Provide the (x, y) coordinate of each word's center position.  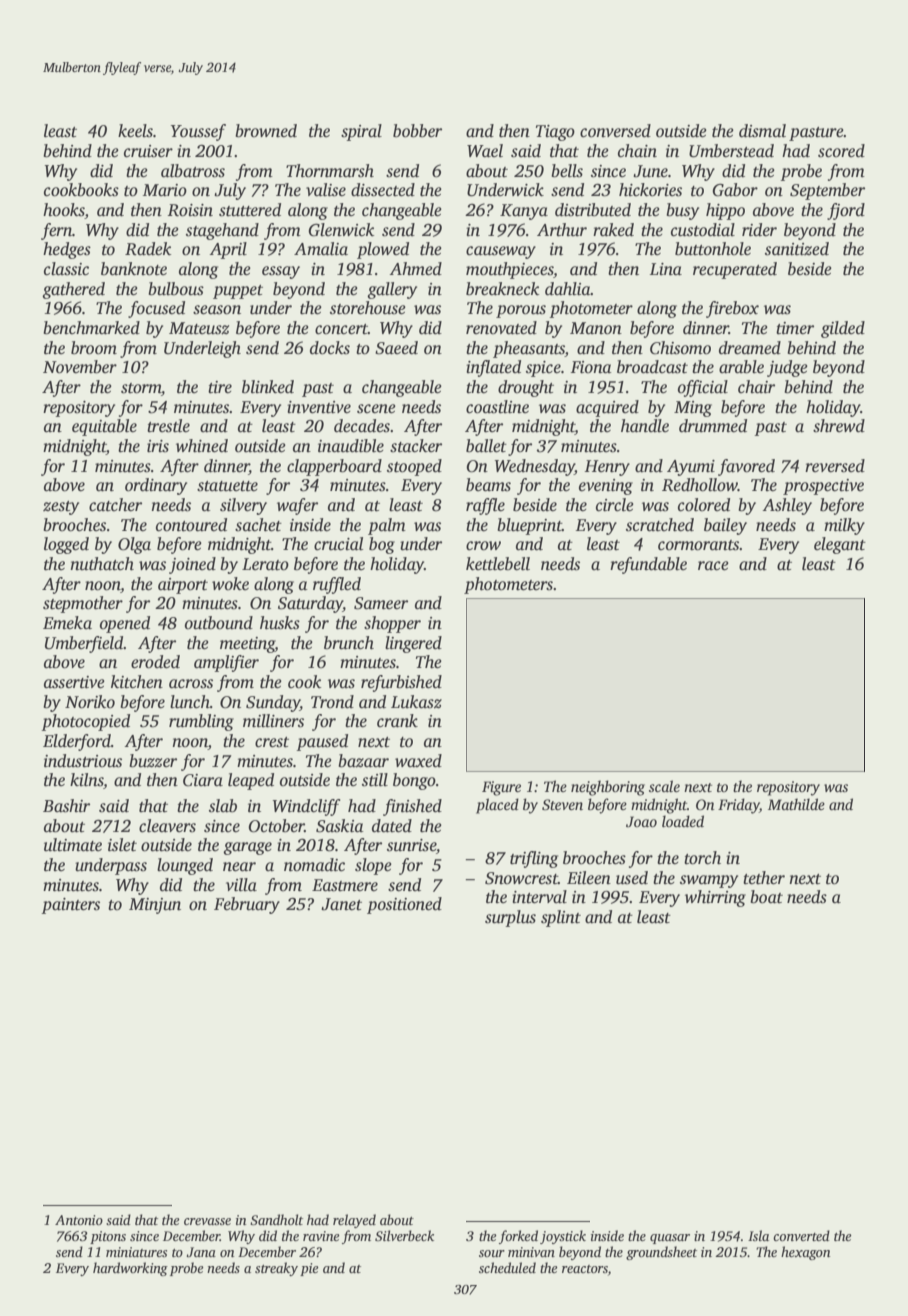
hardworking (130, 1269)
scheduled (507, 1267)
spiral (361, 132)
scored (841, 151)
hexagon (806, 1253)
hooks (64, 211)
